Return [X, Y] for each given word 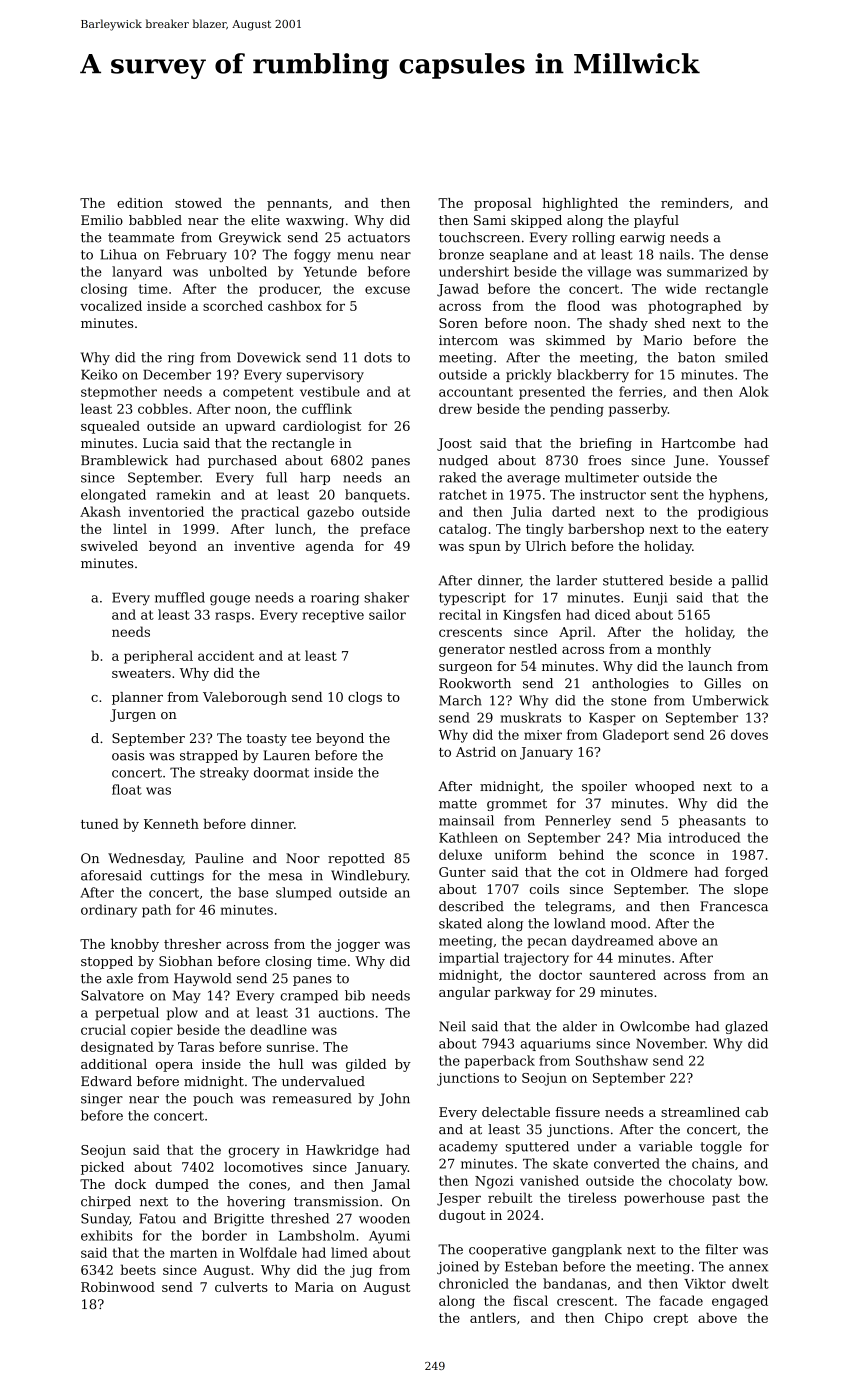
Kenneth [171, 824]
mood [628, 923]
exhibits [107, 1235]
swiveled [109, 546]
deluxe [460, 854]
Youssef [744, 460]
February [197, 255]
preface [385, 530]
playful [656, 221]
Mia [649, 838]
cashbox [295, 306]
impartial [469, 959]
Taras [196, 1047]
